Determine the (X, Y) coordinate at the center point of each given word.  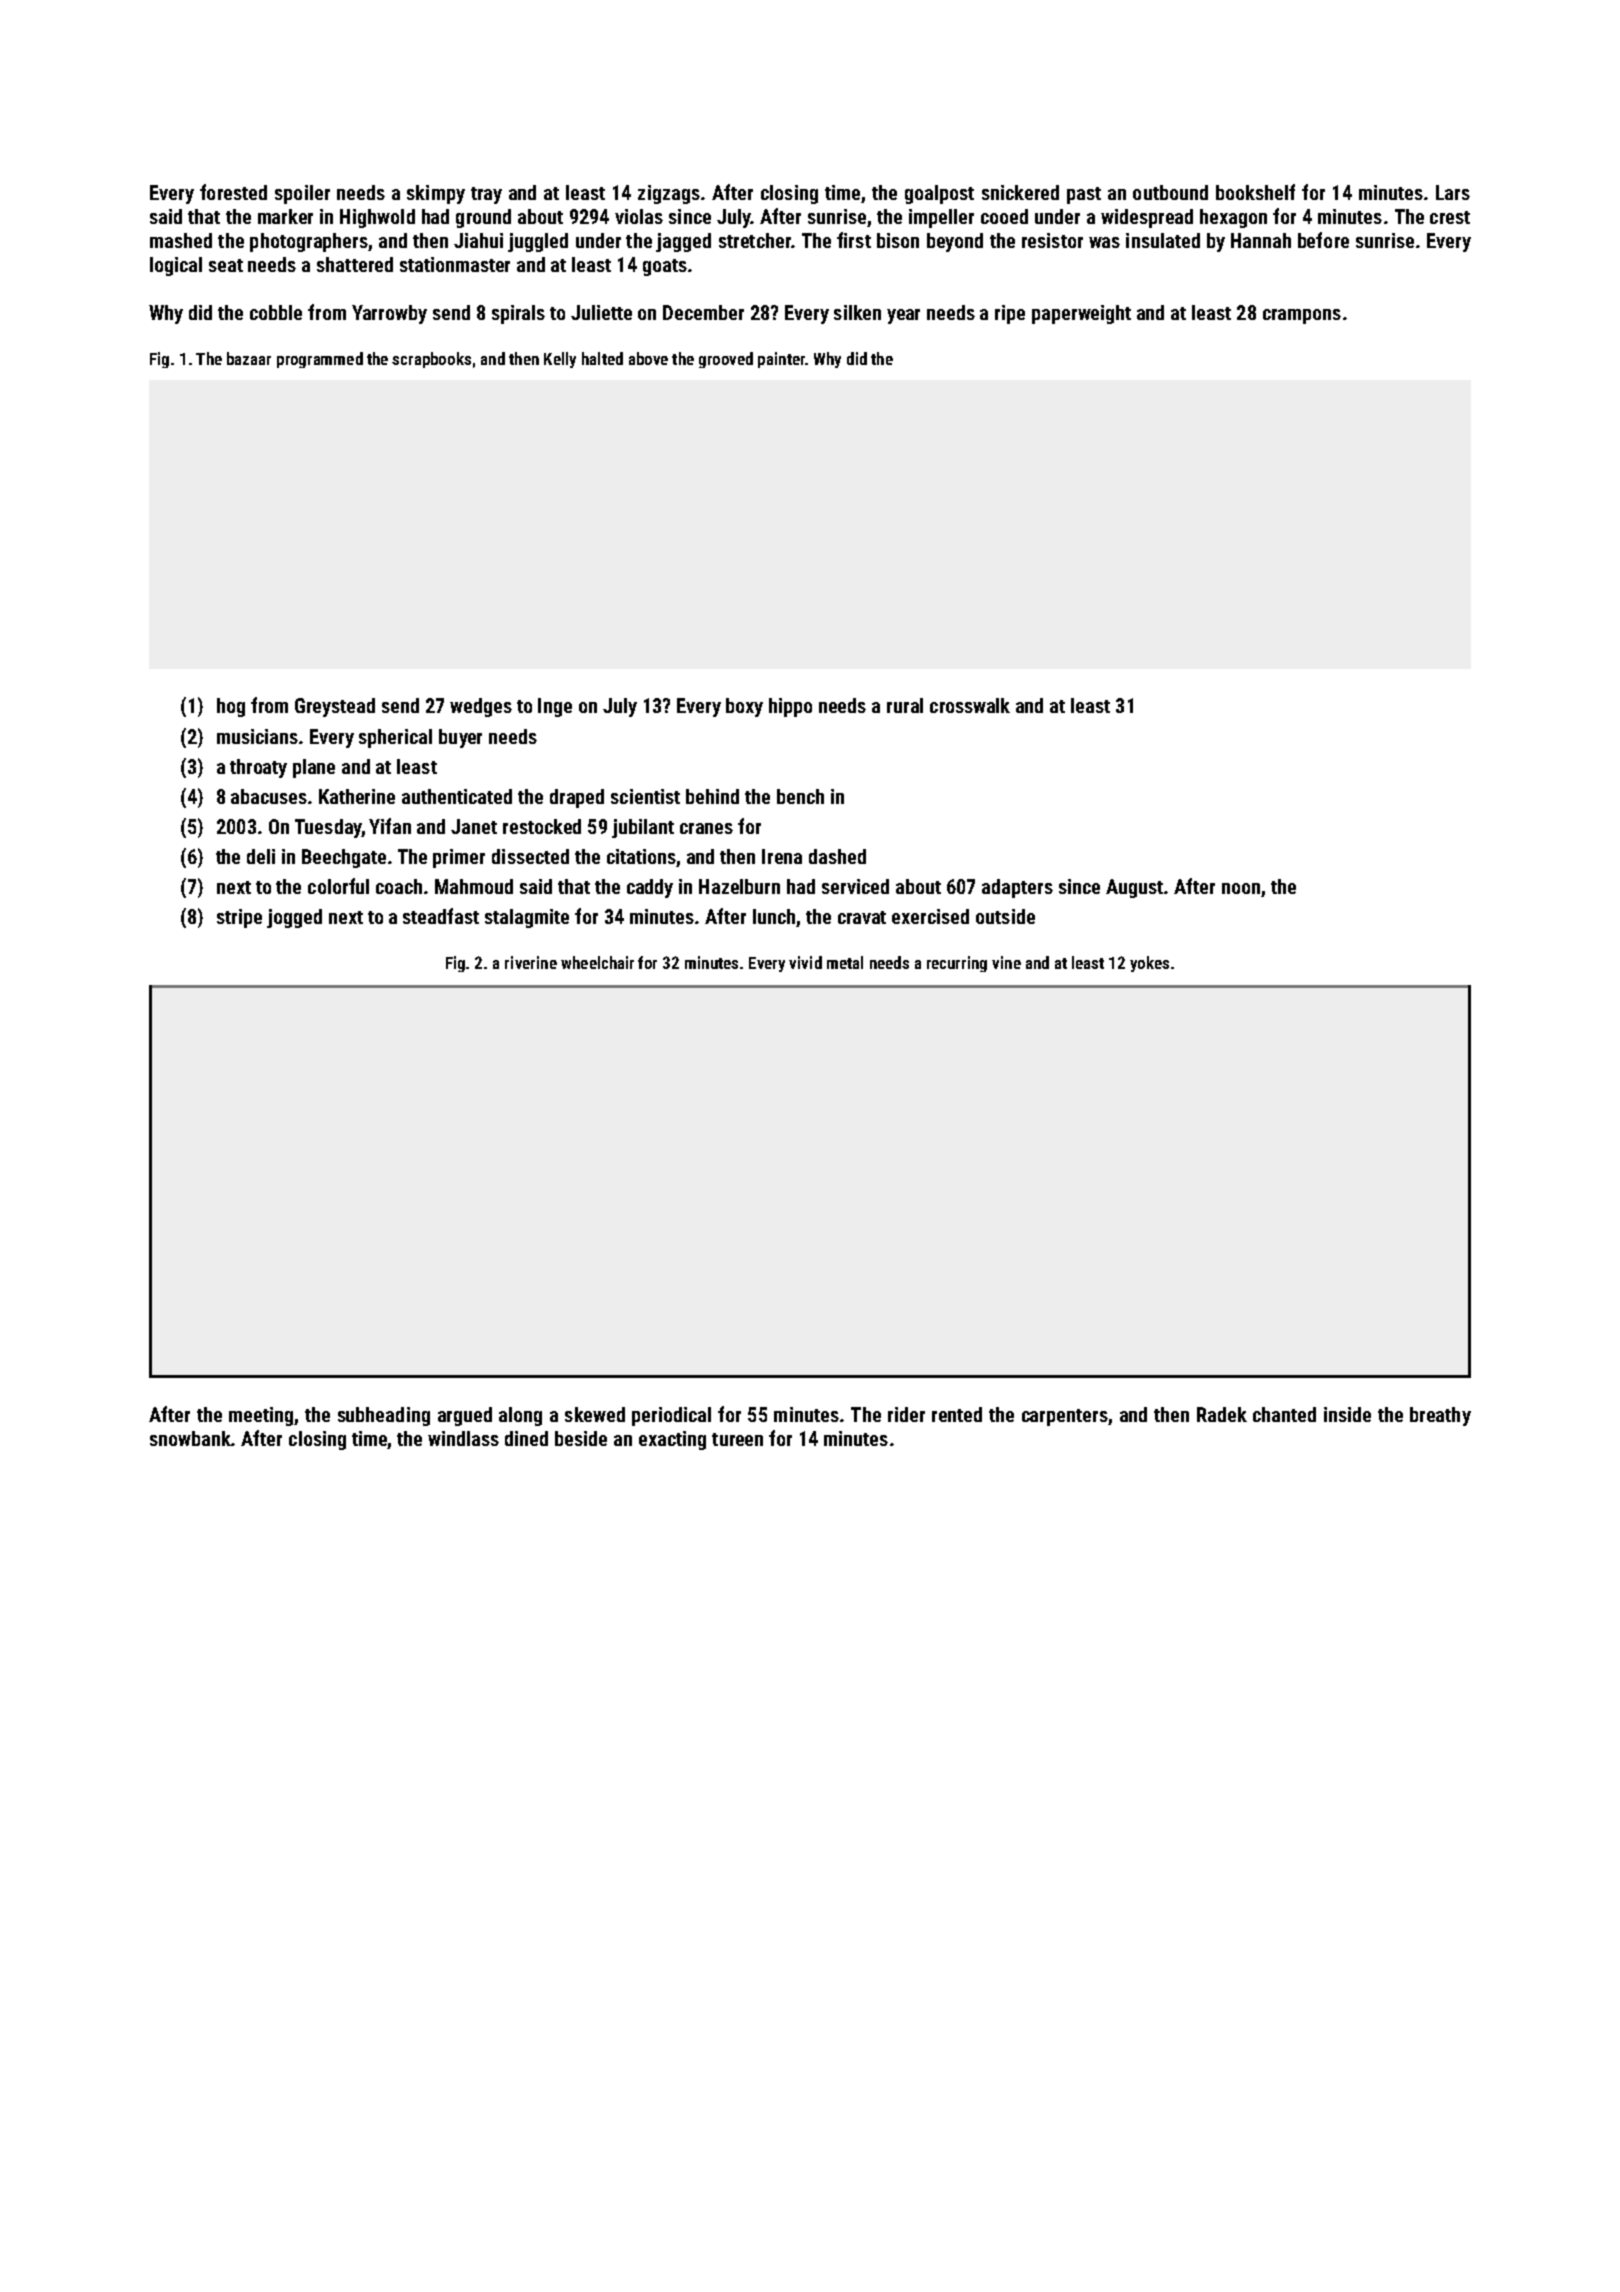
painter (781, 360)
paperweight (1081, 314)
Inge (555, 707)
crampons (1302, 316)
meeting (261, 1416)
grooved (726, 360)
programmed (320, 360)
